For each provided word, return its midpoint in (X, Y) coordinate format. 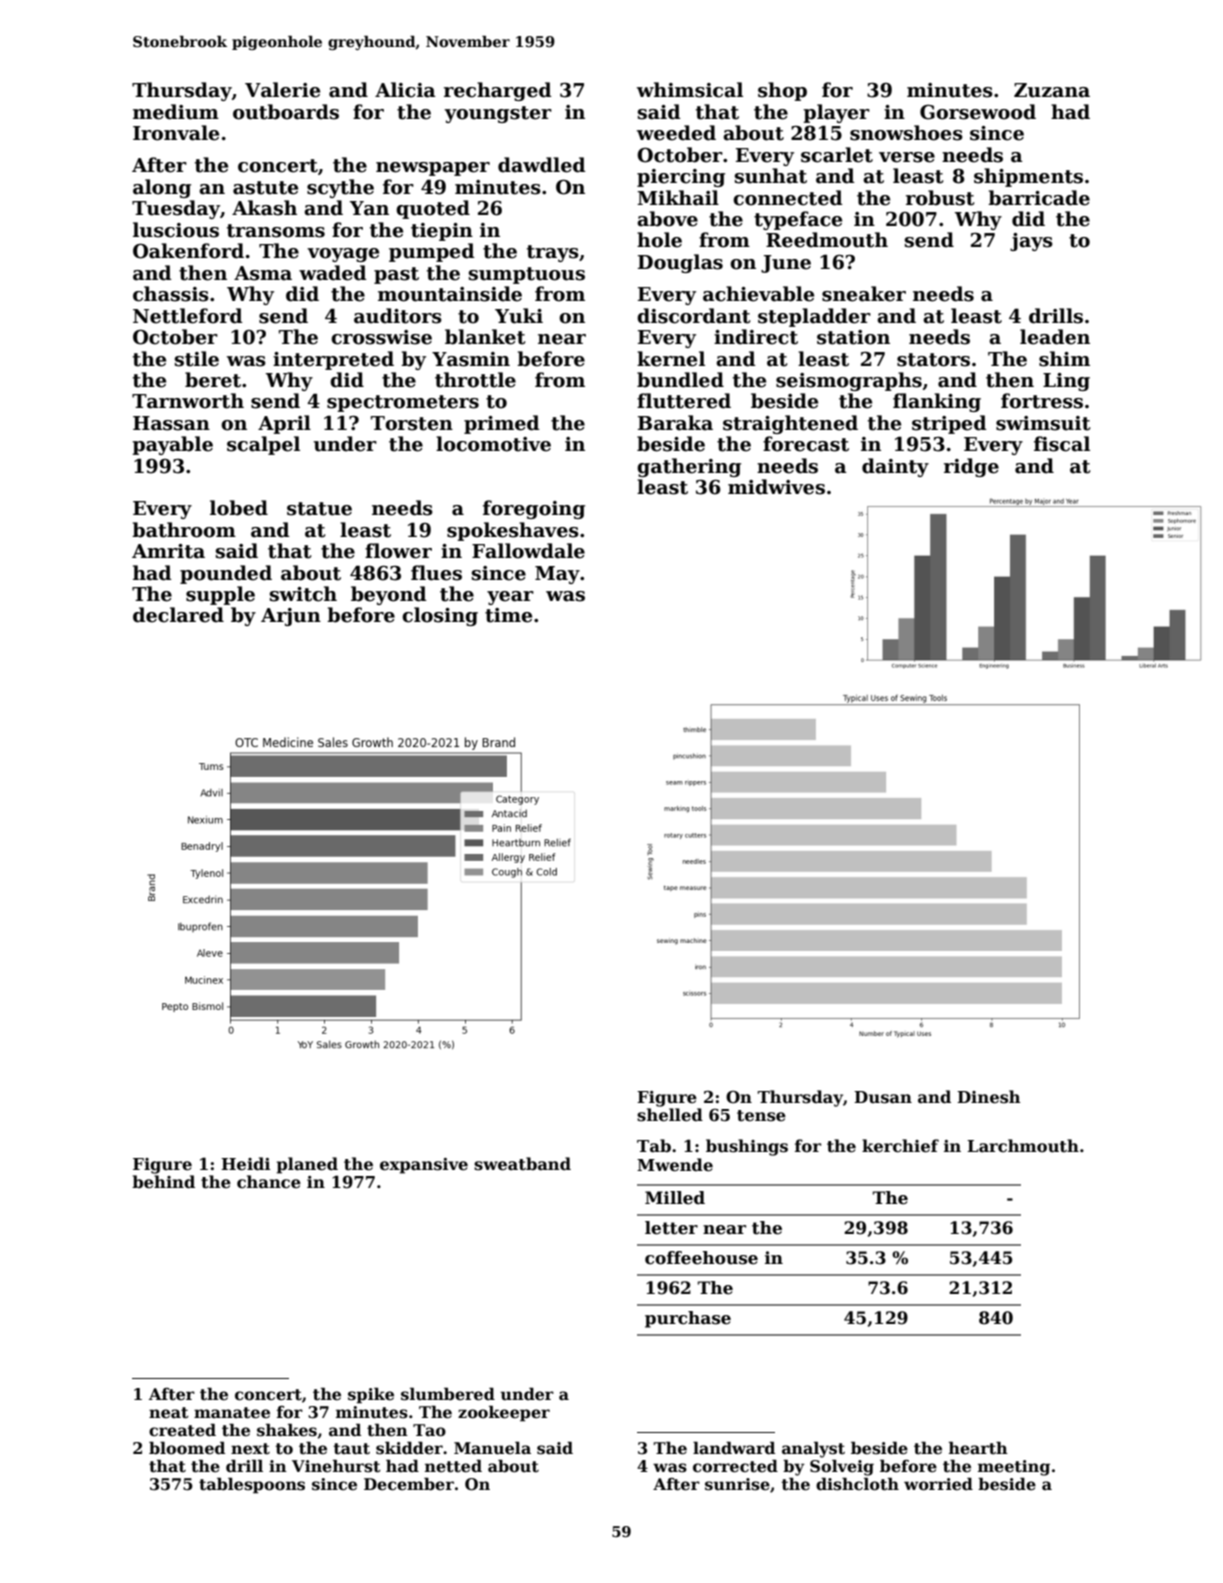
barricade (1039, 198)
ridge (971, 467)
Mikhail (678, 198)
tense (761, 1116)
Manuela (492, 1448)
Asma (263, 273)
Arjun (291, 617)
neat (169, 1413)
